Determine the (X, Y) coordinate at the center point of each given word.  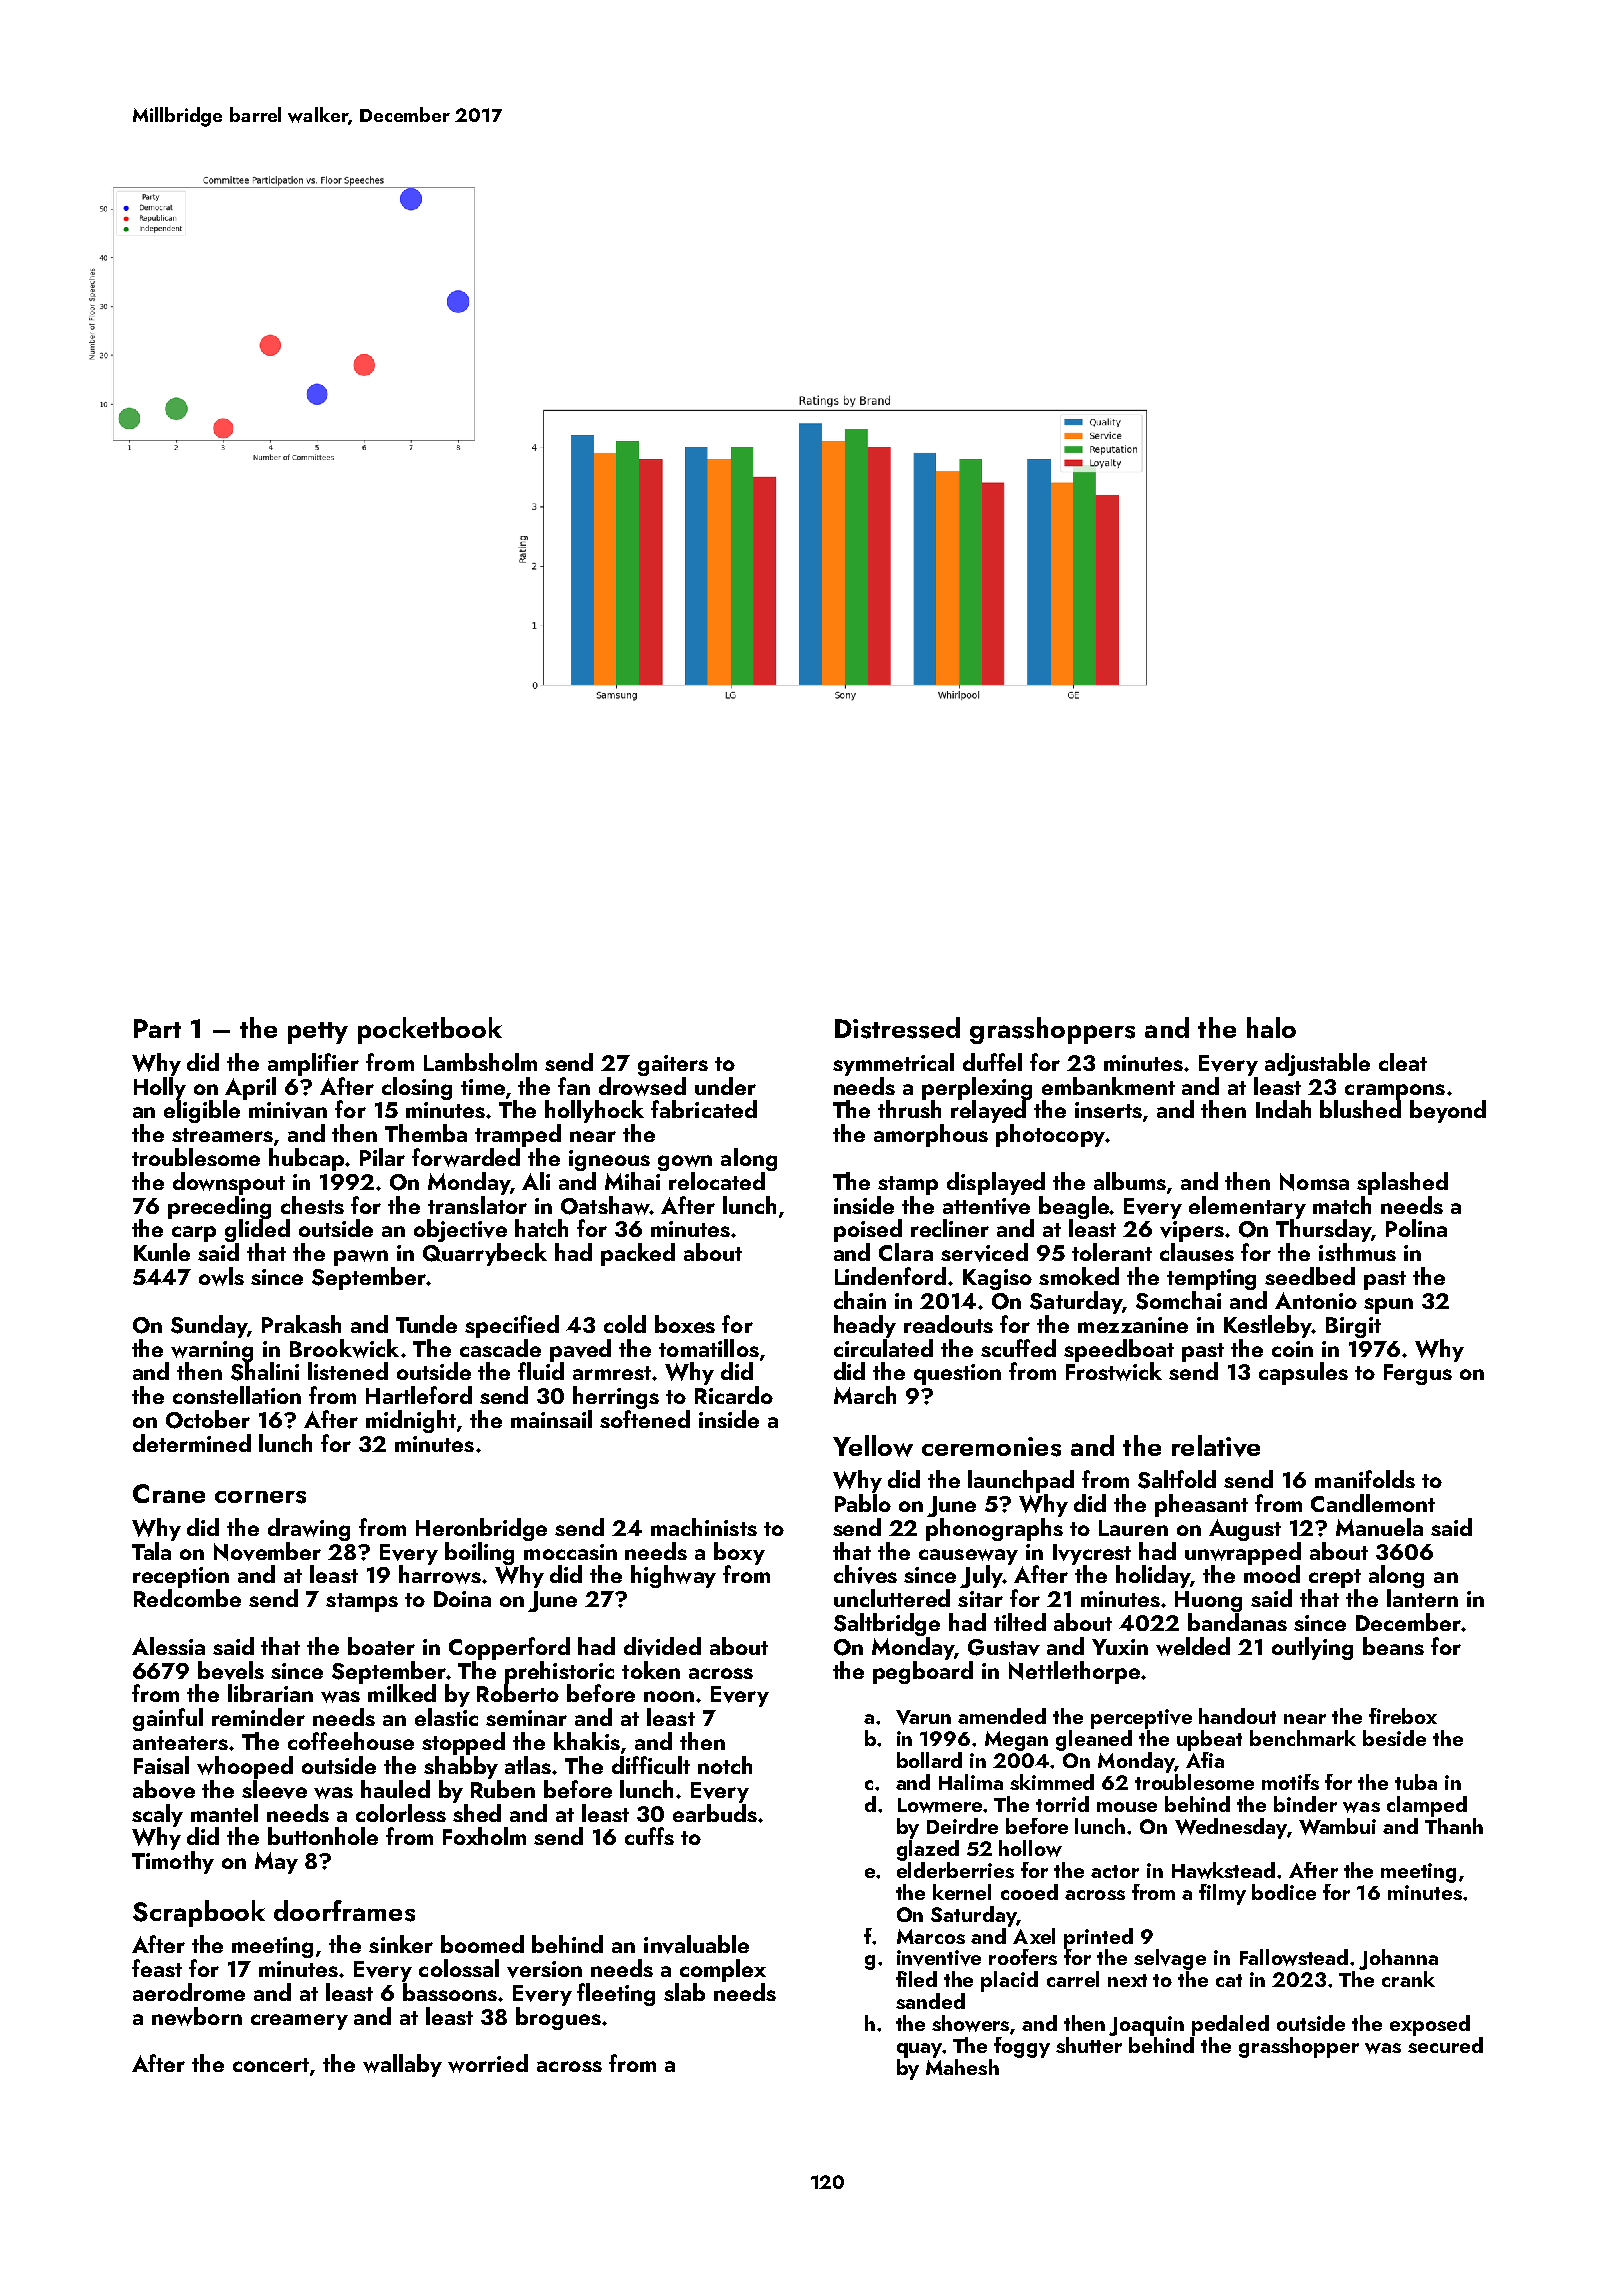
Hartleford (419, 1395)
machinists (704, 1527)
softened (645, 1419)
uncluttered (892, 1598)
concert (271, 2065)
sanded (930, 2001)
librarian (270, 1693)
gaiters (673, 1065)
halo (1271, 1027)
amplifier (313, 1064)
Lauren (1133, 1528)
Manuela (1379, 1527)
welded (1193, 1646)
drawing (309, 1529)
